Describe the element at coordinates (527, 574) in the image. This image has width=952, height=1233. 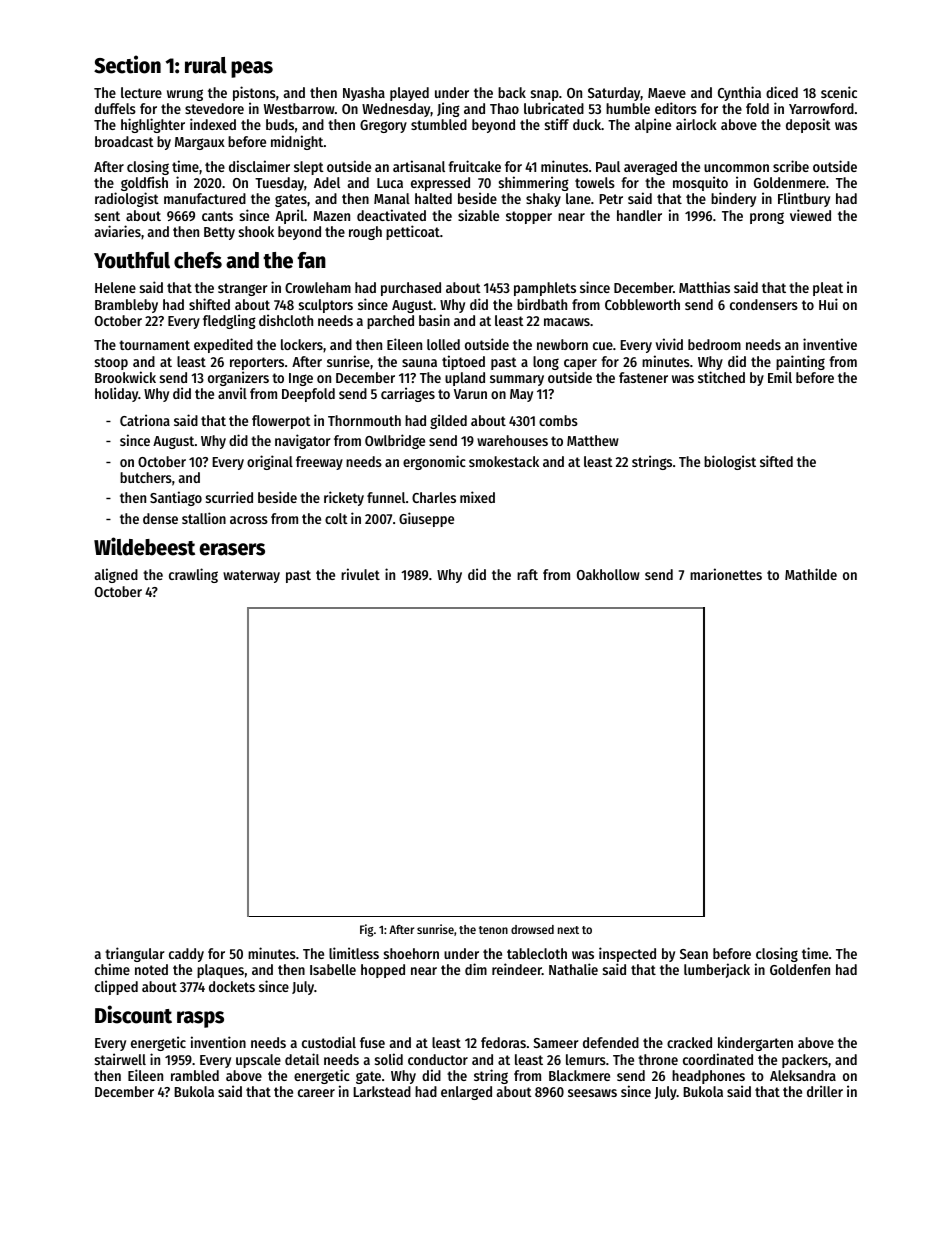
I see `raft` at that location.
